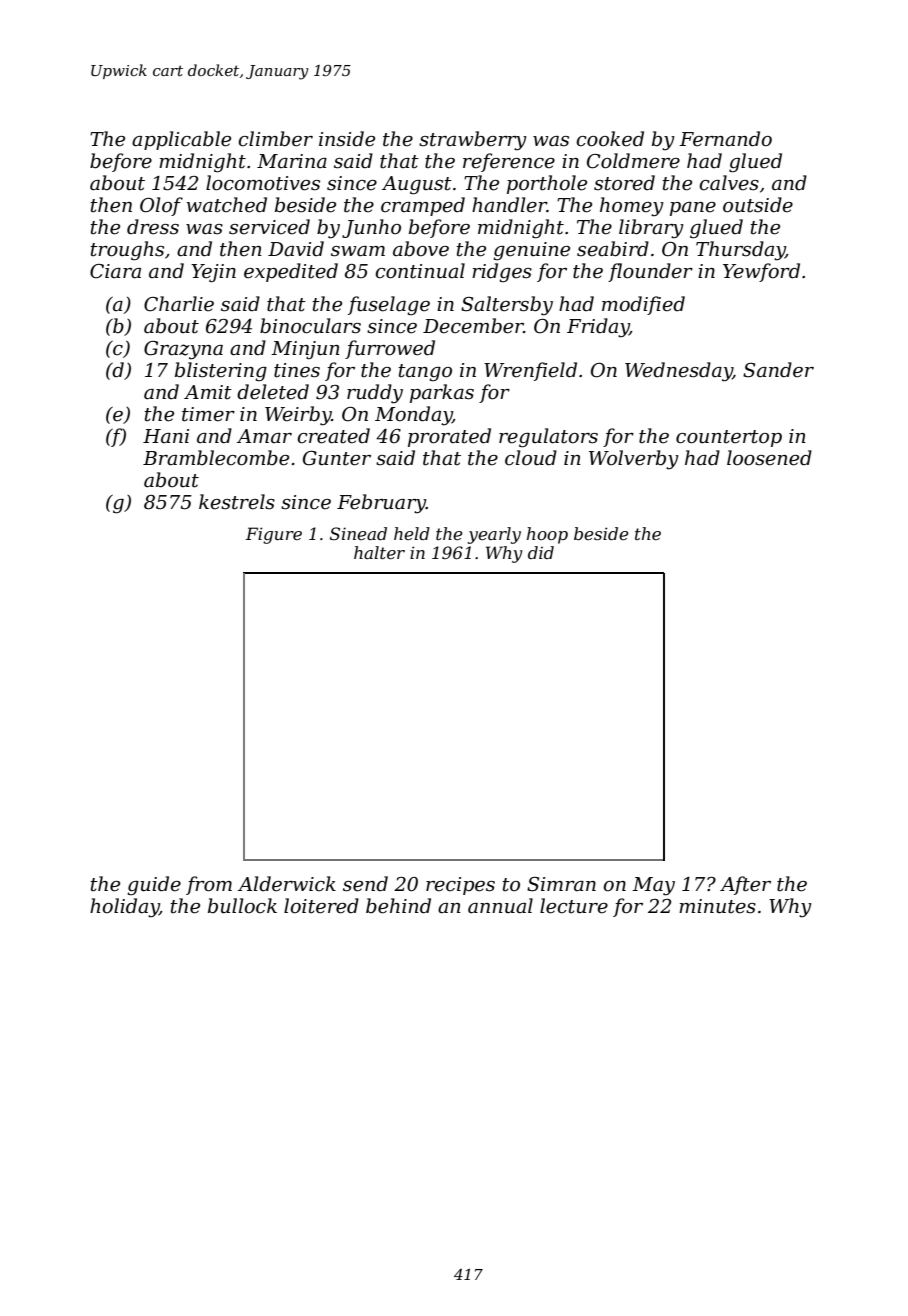 The width and height of the screenshot is (908, 1316). Describe the element at coordinates (547, 535) in the screenshot. I see `hoop` at that location.
